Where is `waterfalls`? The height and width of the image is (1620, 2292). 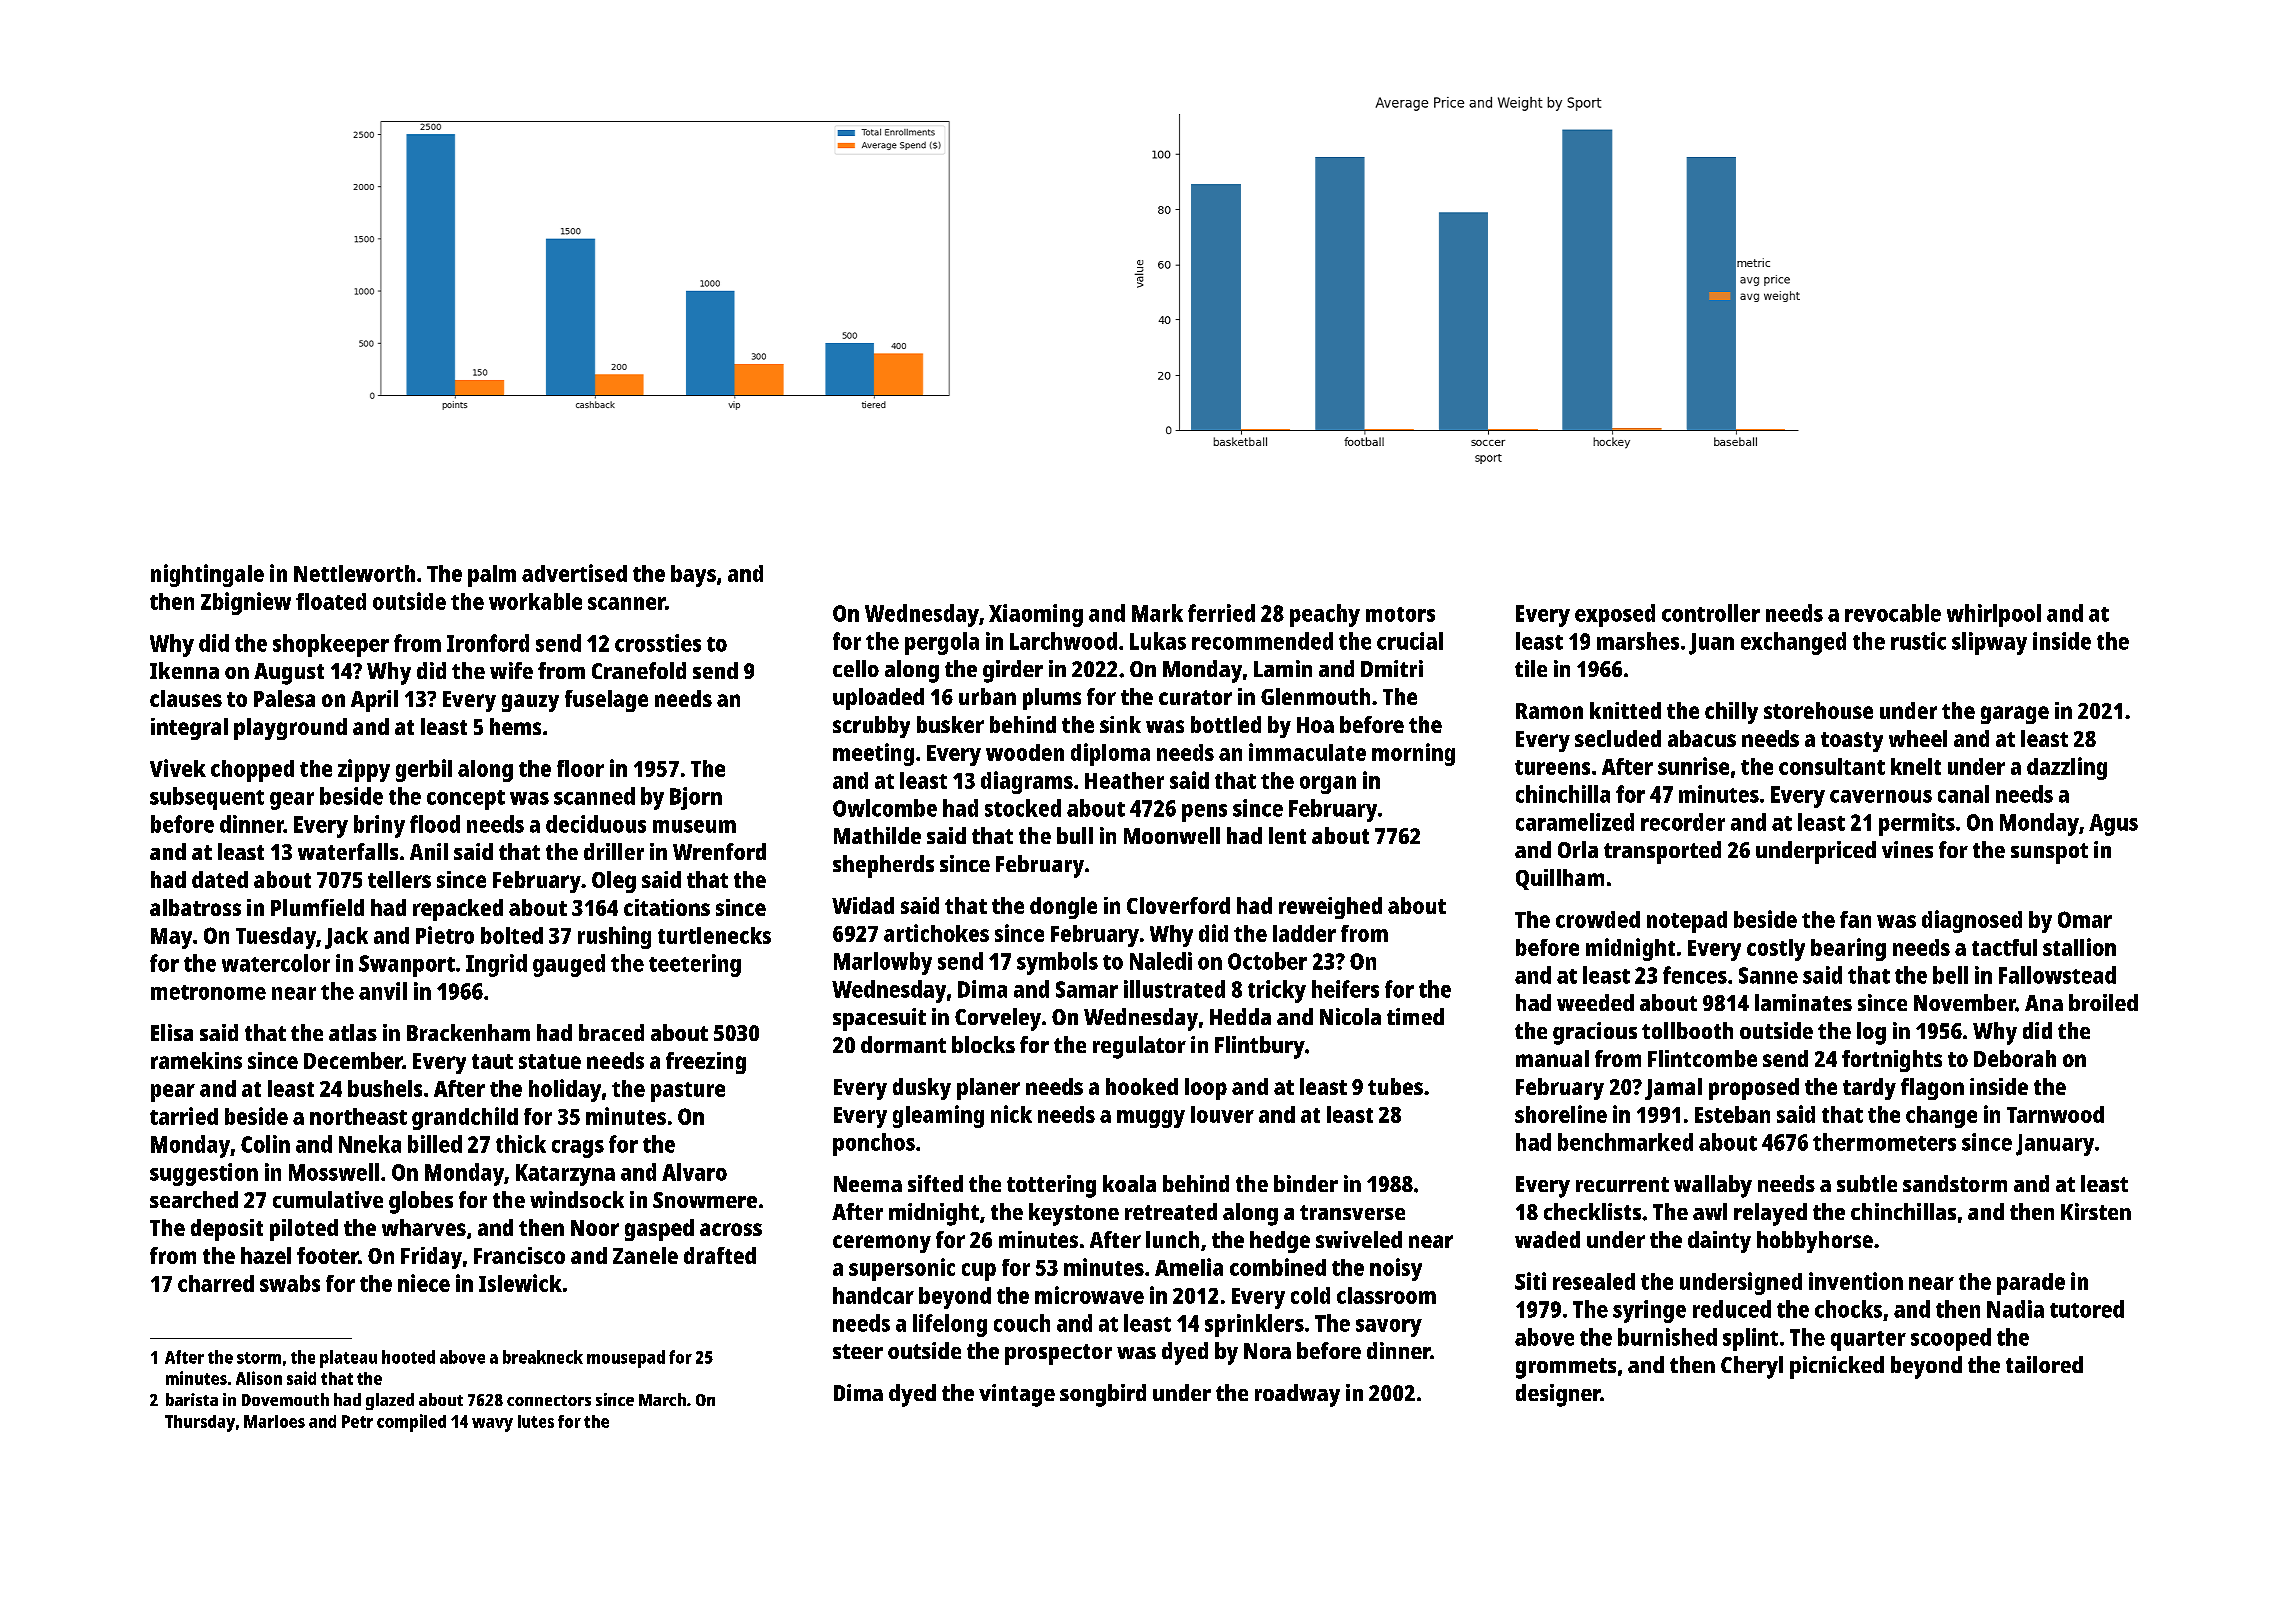
waterfalls is located at coordinates (348, 851).
